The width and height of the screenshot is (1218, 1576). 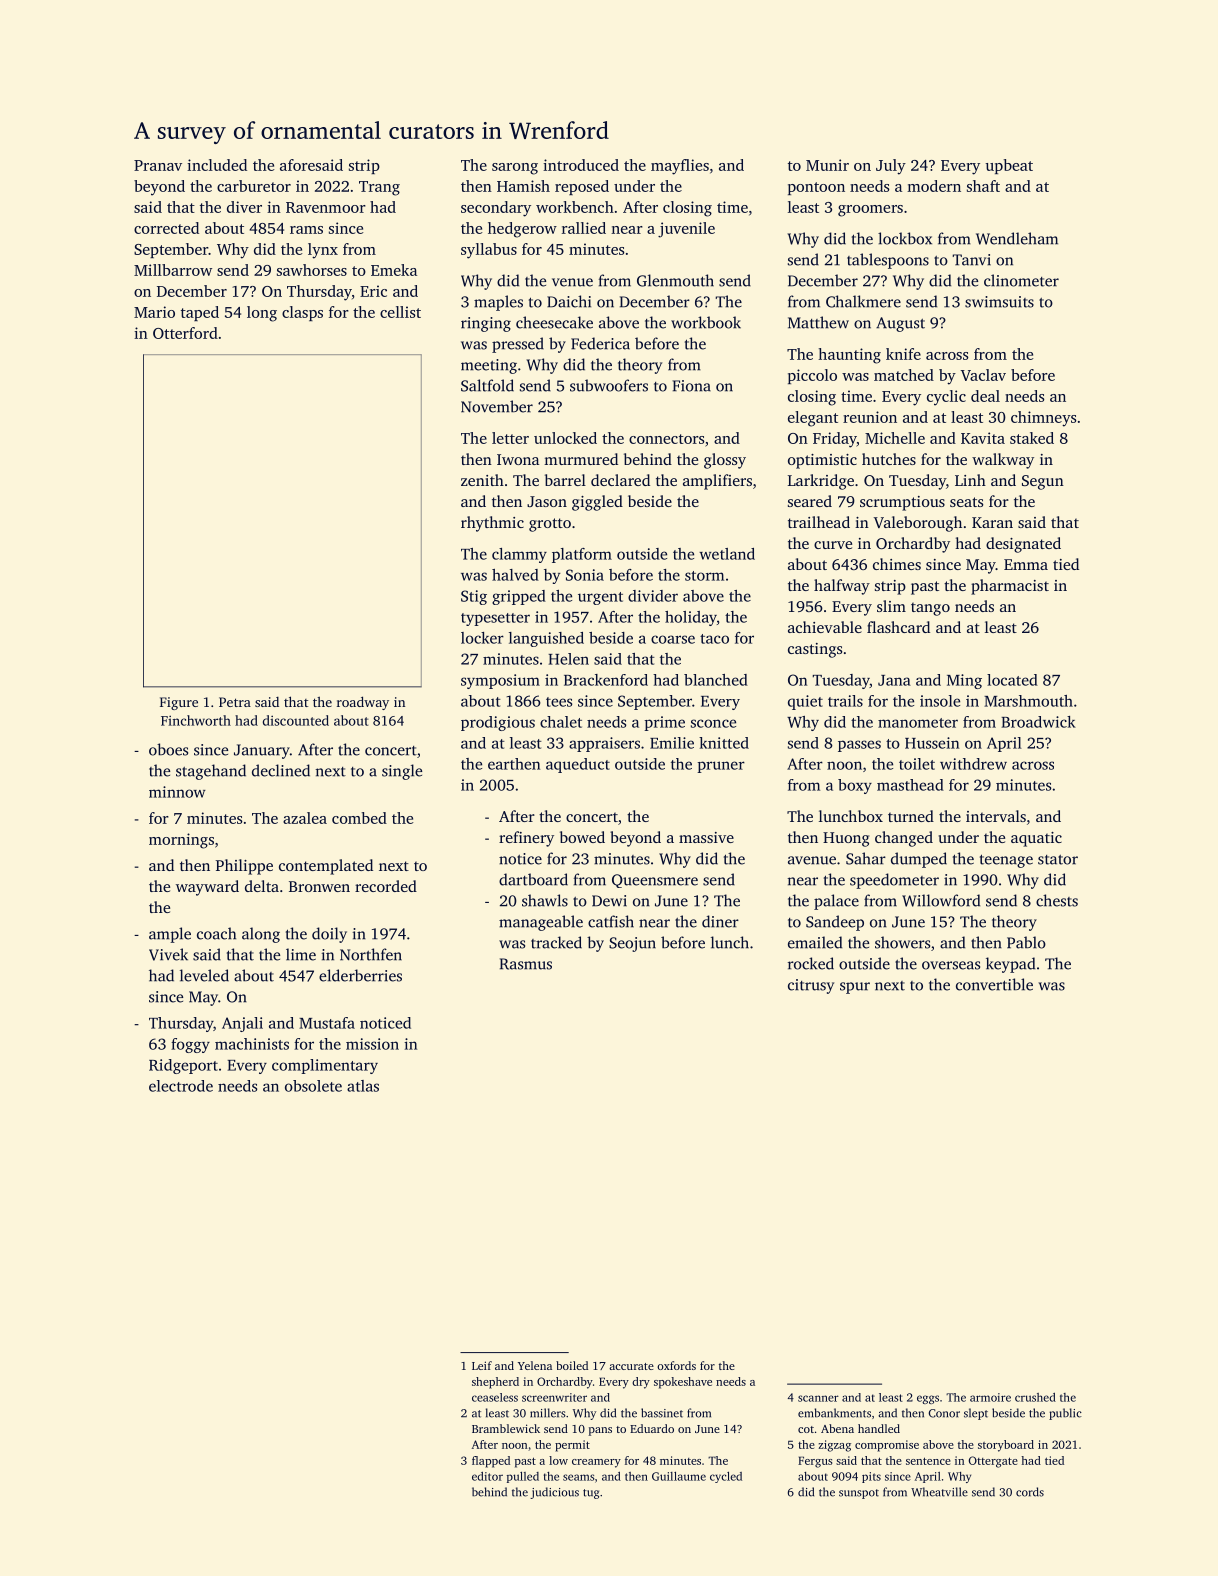 What do you see at coordinates (990, 1397) in the screenshot?
I see `armoire` at bounding box center [990, 1397].
